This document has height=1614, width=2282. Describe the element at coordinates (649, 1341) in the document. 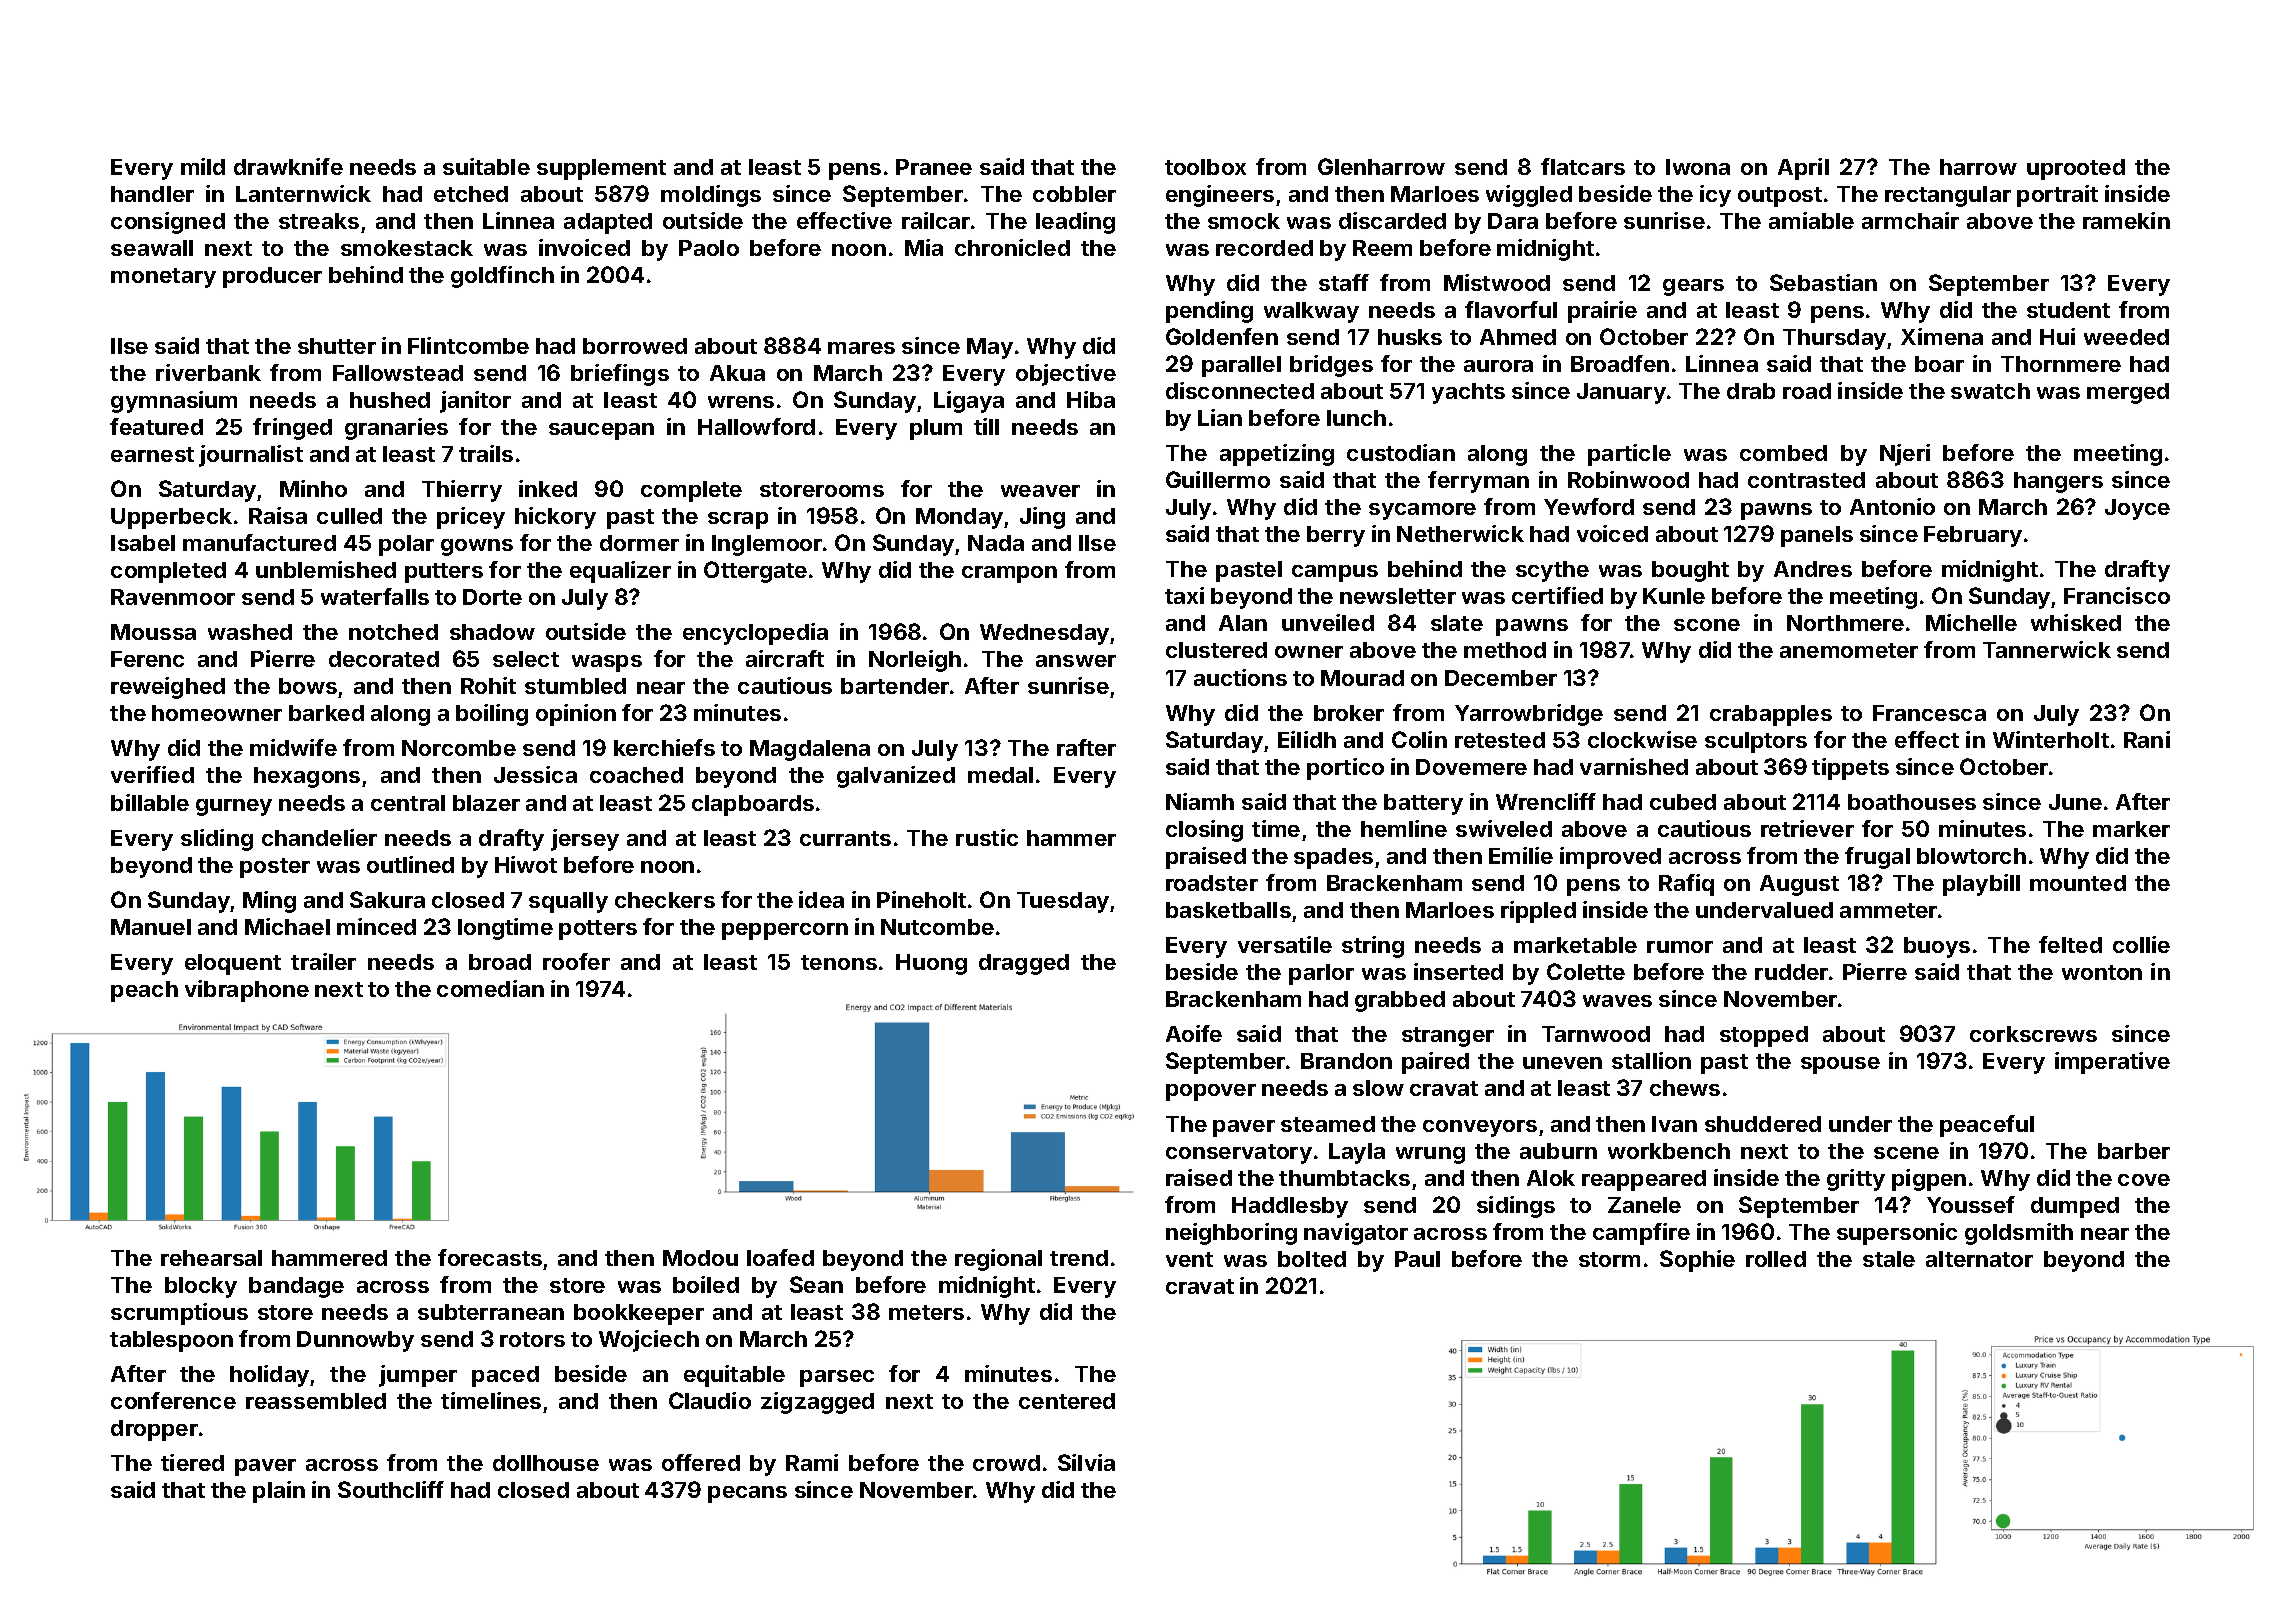

I see `Wojciech` at that location.
